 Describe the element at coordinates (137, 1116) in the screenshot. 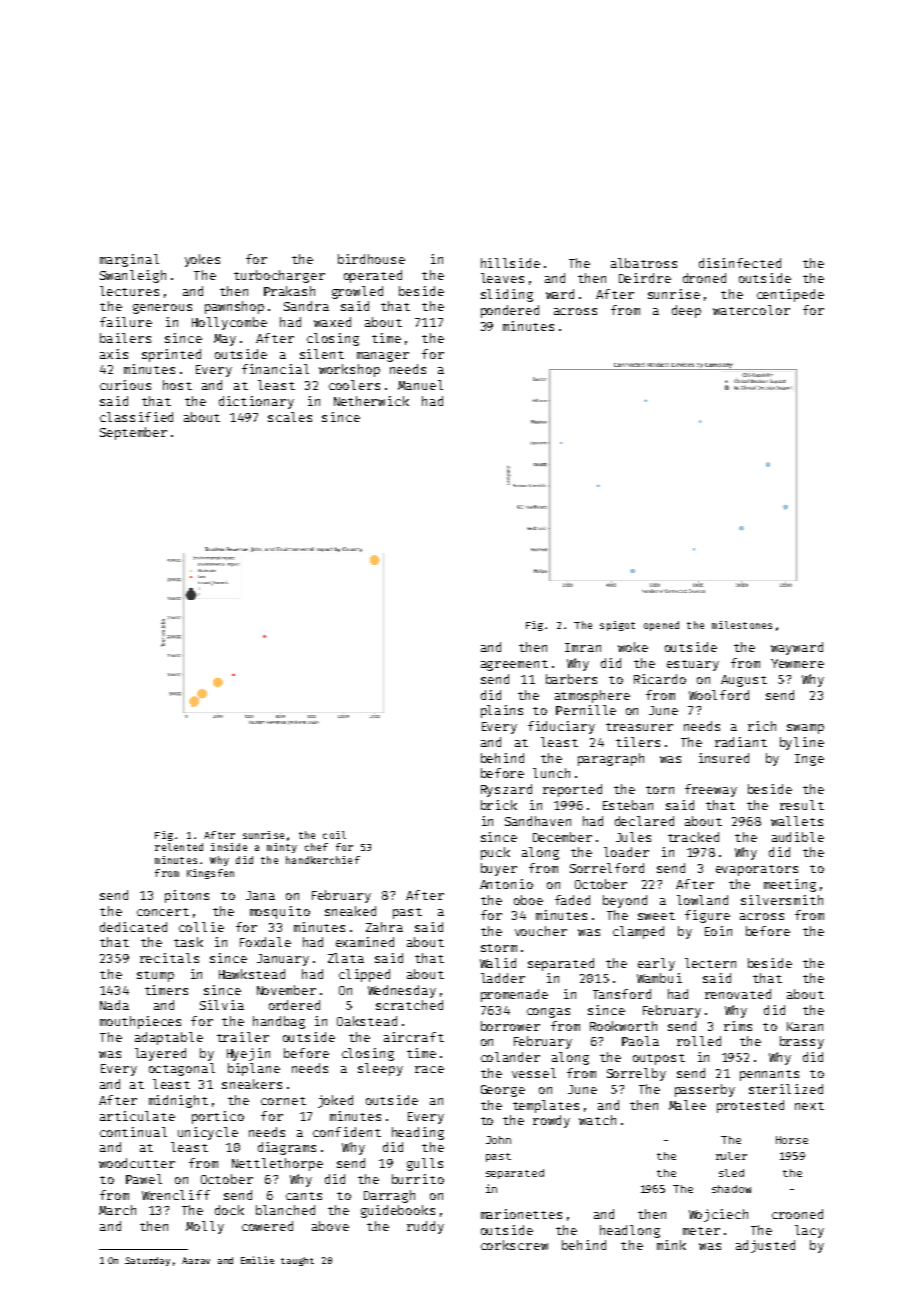

I see `articulate` at that location.
